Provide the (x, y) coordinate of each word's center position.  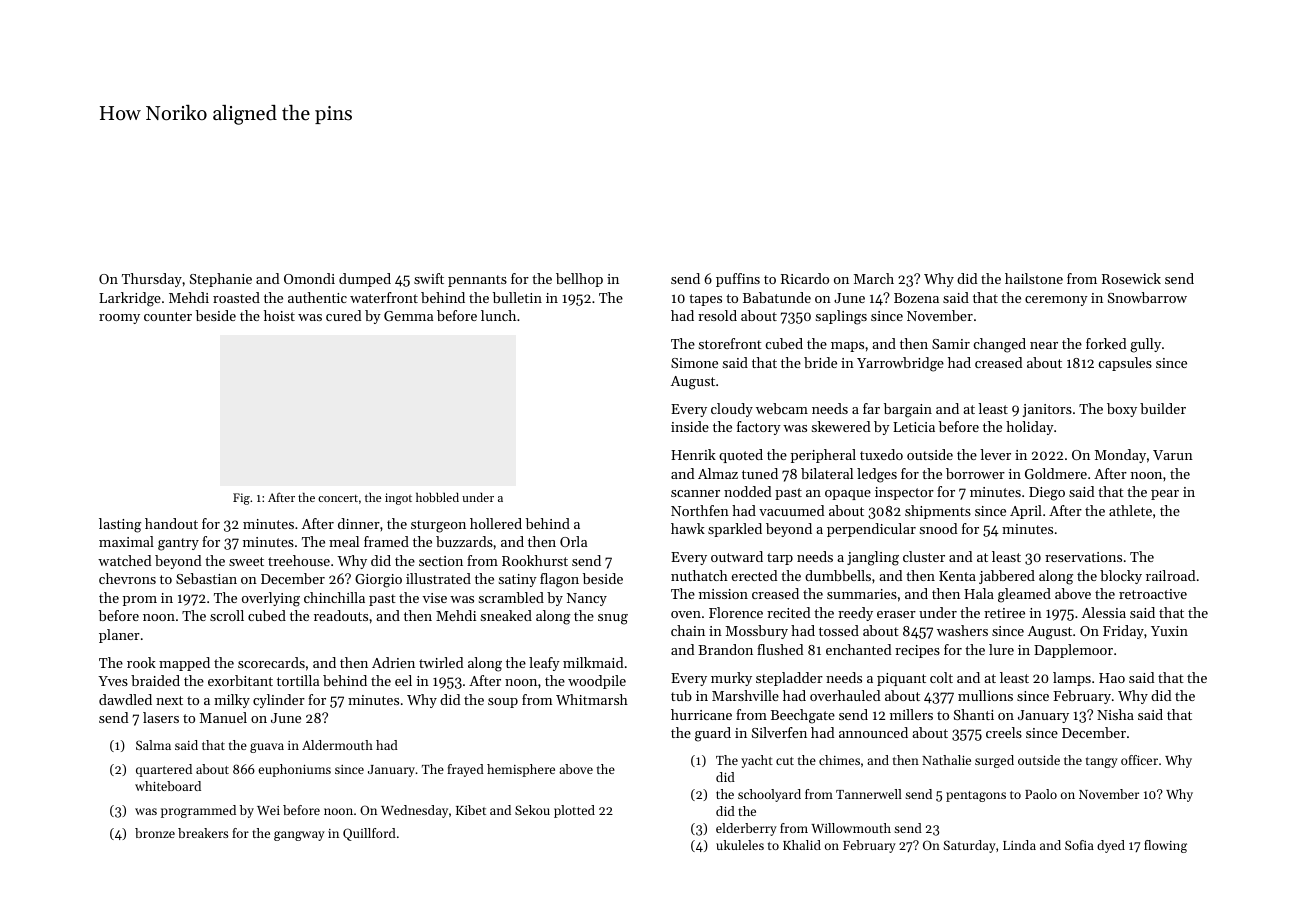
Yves (113, 681)
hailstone (1034, 278)
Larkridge (130, 299)
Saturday (970, 846)
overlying (271, 599)
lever (995, 454)
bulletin (517, 297)
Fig (241, 499)
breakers (203, 833)
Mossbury (757, 632)
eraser (896, 614)
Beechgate (803, 716)
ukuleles (740, 845)
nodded (748, 491)
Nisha (1115, 714)
